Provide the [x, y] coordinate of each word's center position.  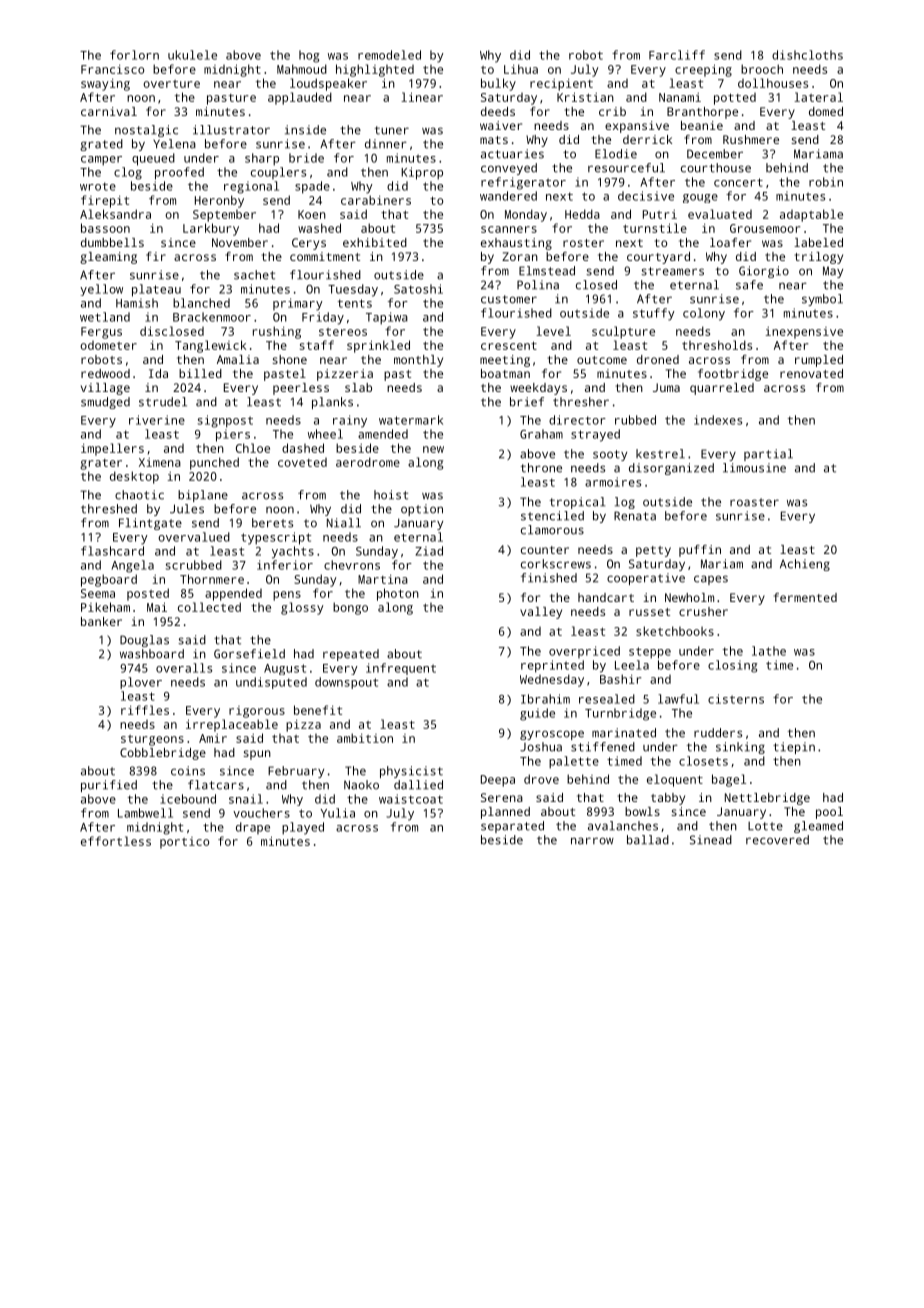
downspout [346, 683]
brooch [762, 69]
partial [768, 455]
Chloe [253, 448]
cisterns [736, 699]
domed [826, 111]
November [240, 242]
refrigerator [523, 183]
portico [184, 843]
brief [527, 402]
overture [171, 84]
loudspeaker [328, 84]
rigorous [257, 712]
